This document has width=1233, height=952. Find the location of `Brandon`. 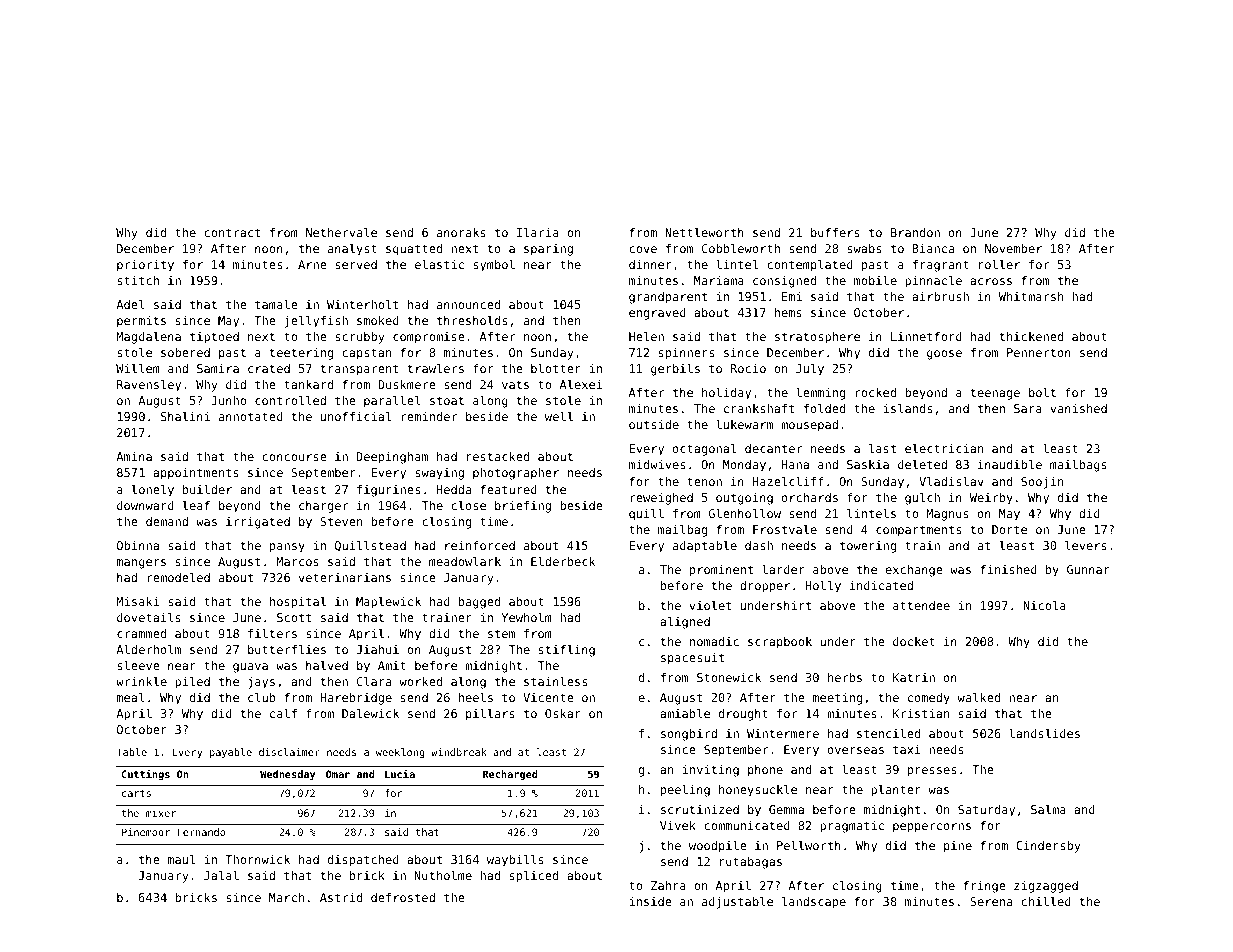

Brandon is located at coordinates (915, 232).
